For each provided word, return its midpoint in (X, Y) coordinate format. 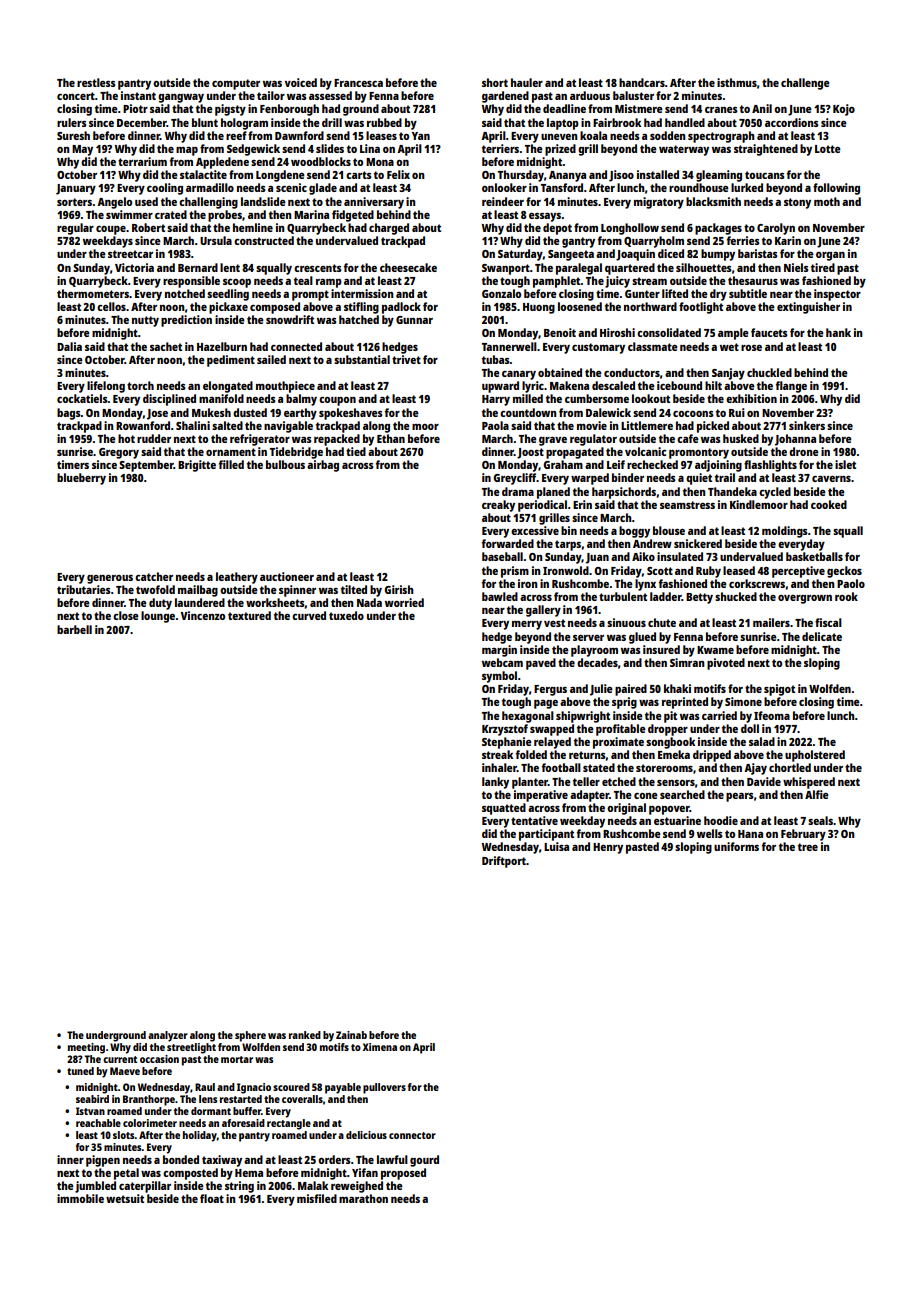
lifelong (106, 387)
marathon (363, 1198)
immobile (80, 1198)
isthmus (737, 82)
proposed (403, 1174)
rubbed (384, 122)
